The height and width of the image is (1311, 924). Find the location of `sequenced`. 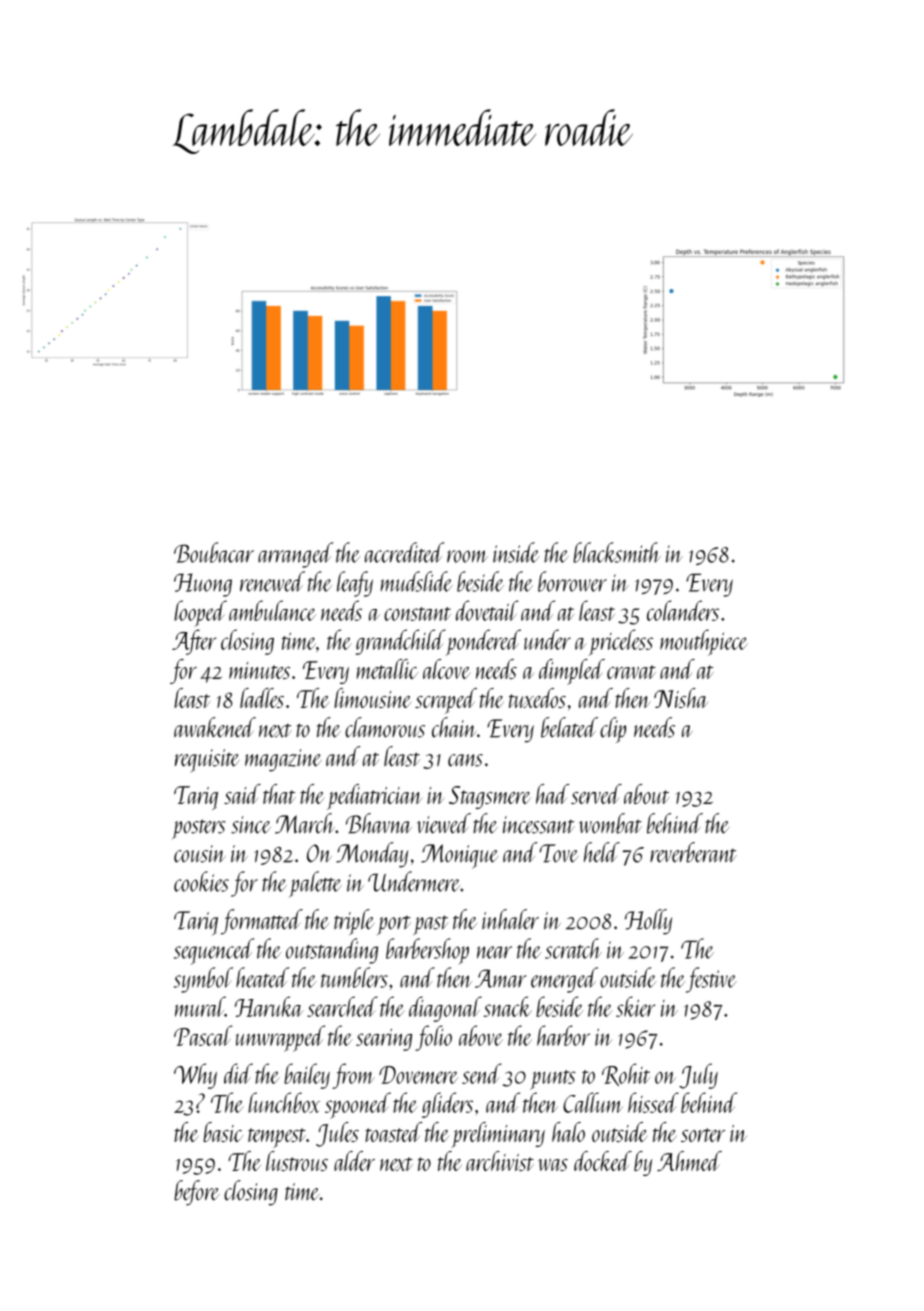

sequenced is located at coordinates (214, 951).
